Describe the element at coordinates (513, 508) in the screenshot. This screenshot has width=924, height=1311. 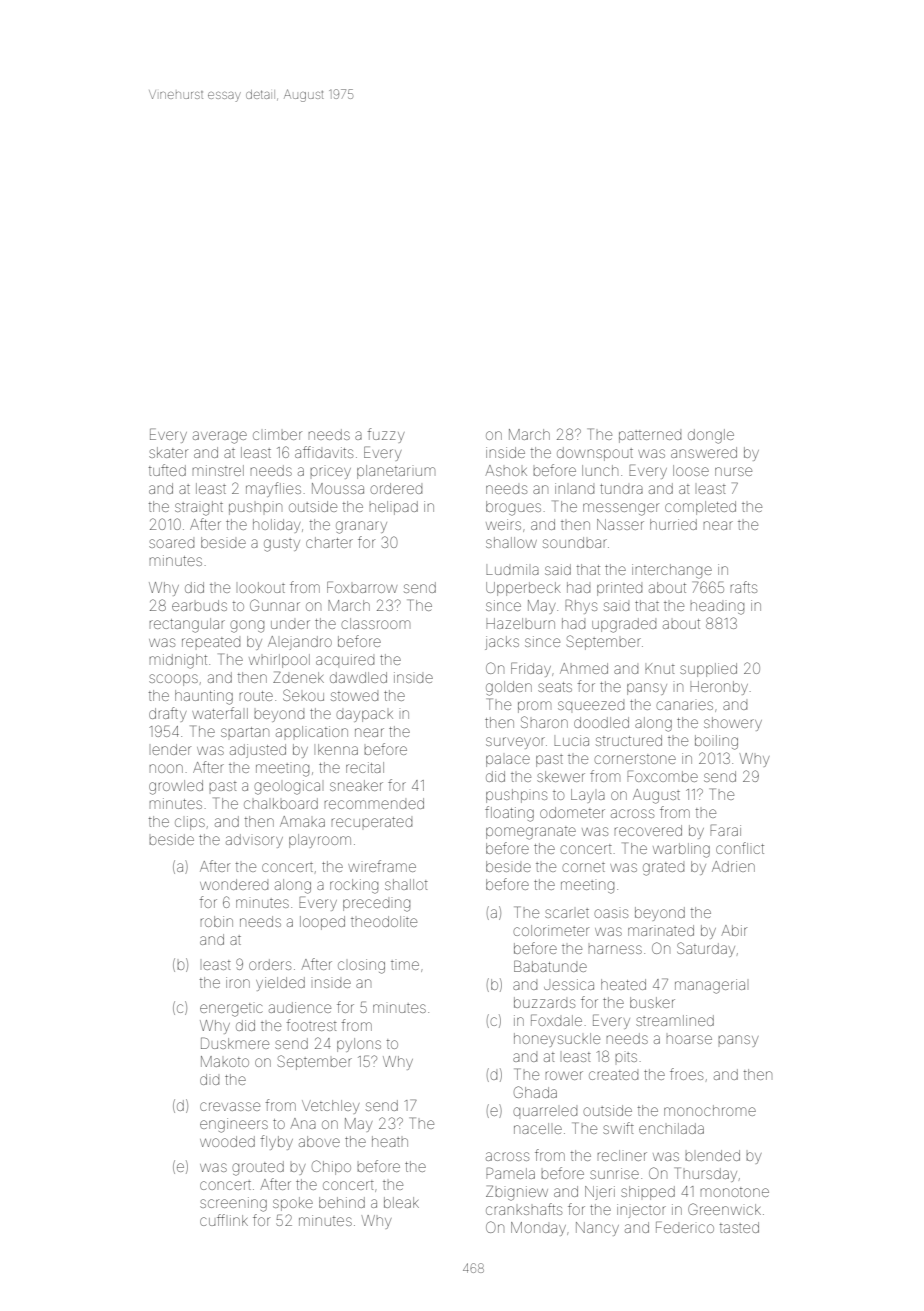
I see `brogues` at that location.
